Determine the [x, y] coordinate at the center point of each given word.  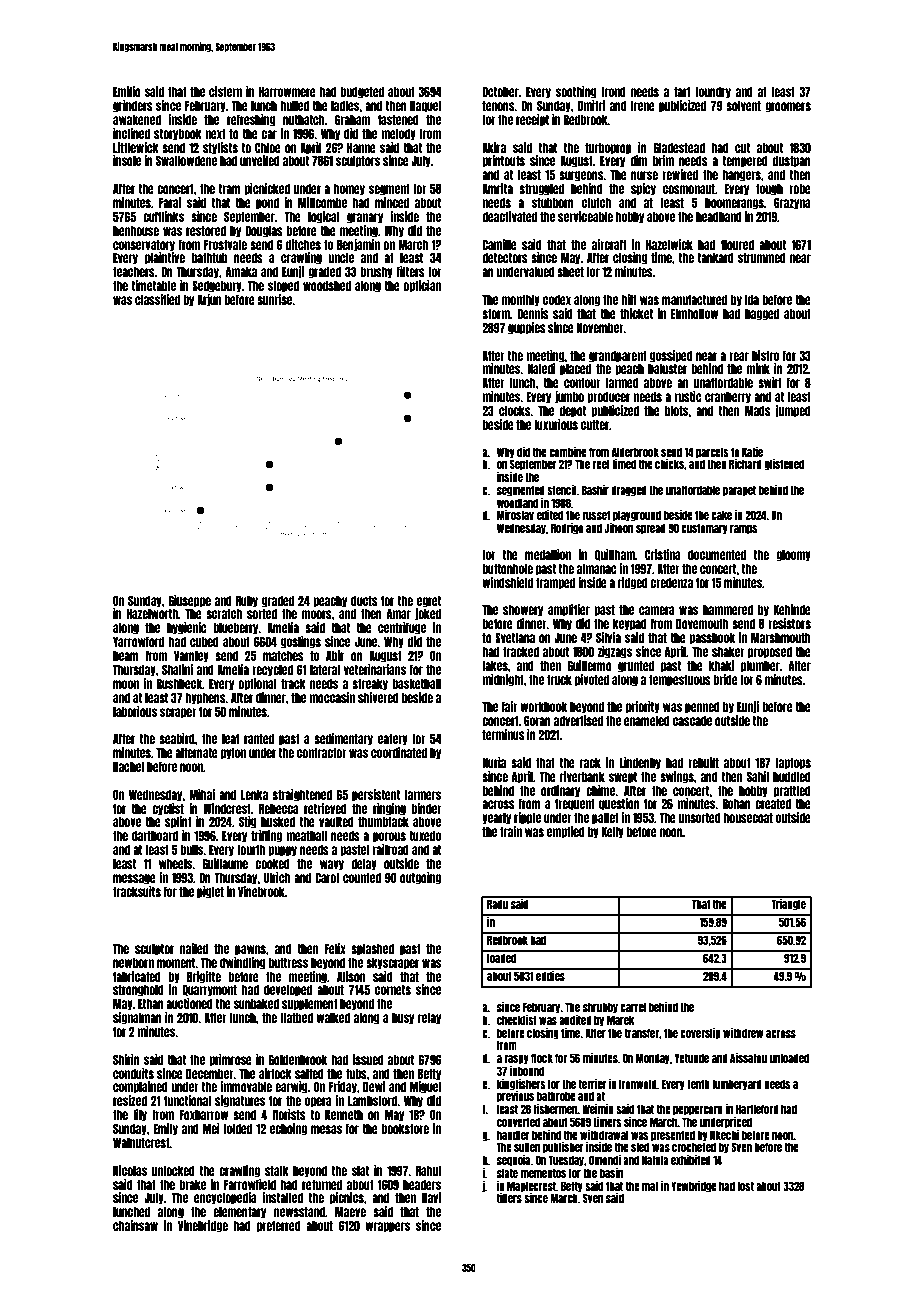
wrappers [387, 1227]
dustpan [792, 162]
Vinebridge [203, 1226]
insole [127, 160]
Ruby [247, 602]
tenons [498, 106]
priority [643, 707]
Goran [537, 720]
